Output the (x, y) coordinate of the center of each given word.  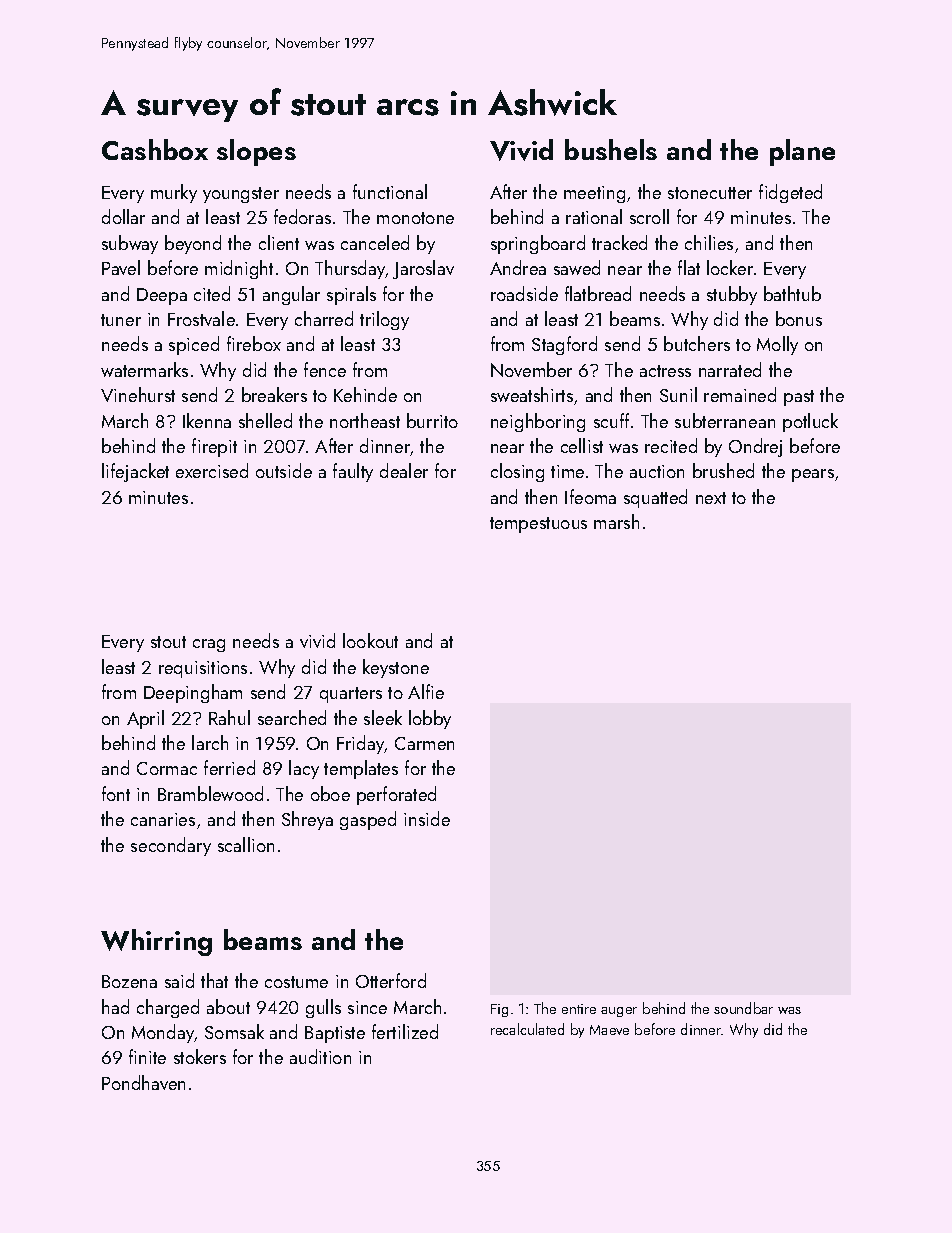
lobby (430, 719)
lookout (370, 640)
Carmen (424, 743)
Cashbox (155, 149)
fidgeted (790, 193)
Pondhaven (143, 1082)
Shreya (307, 820)
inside (427, 818)
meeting (594, 194)
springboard (538, 244)
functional (390, 191)
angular (291, 295)
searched (292, 717)
